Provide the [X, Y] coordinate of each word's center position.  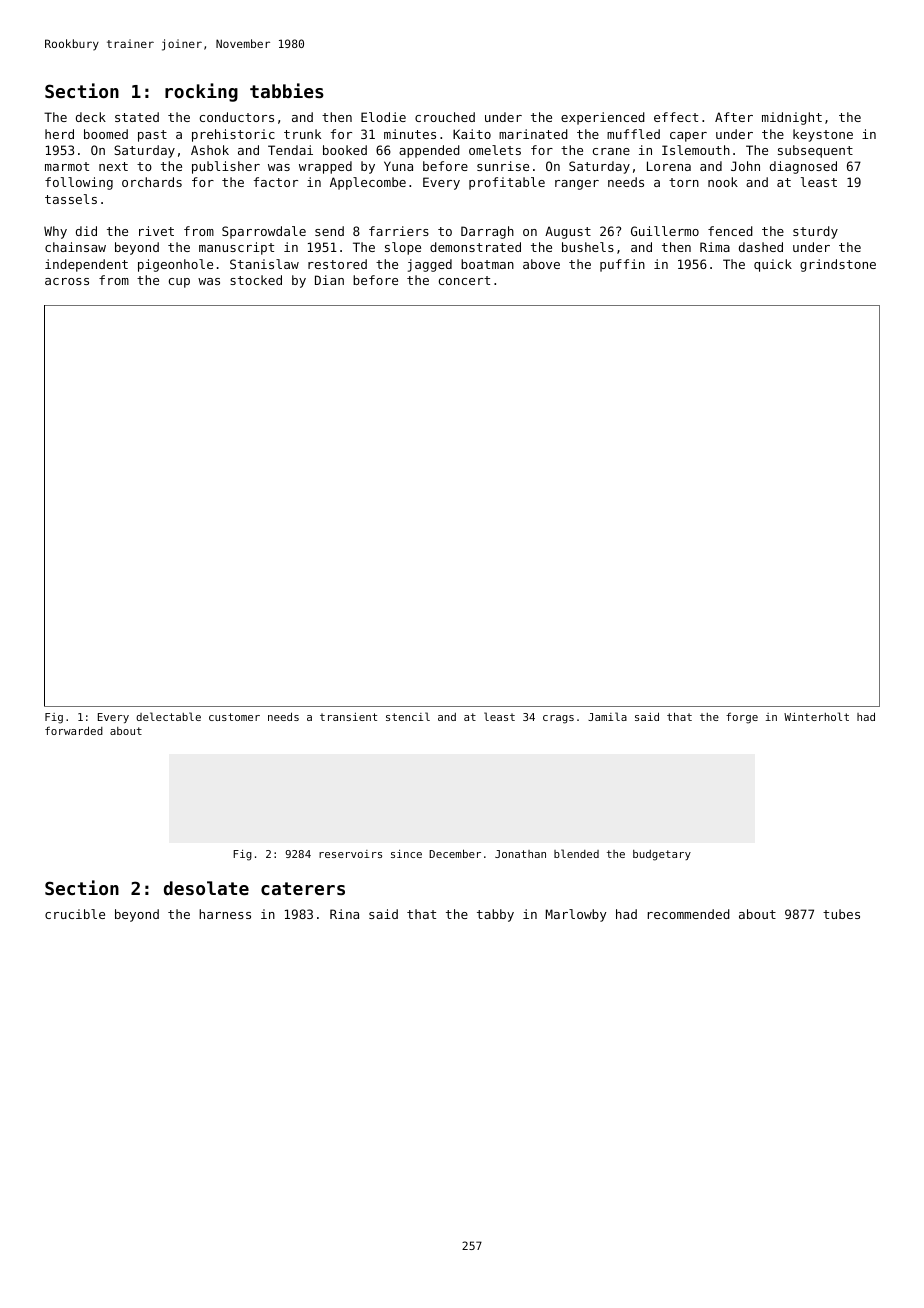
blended [576, 853]
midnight [792, 118]
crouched [445, 117]
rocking [201, 92]
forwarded [74, 730]
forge [742, 718]
